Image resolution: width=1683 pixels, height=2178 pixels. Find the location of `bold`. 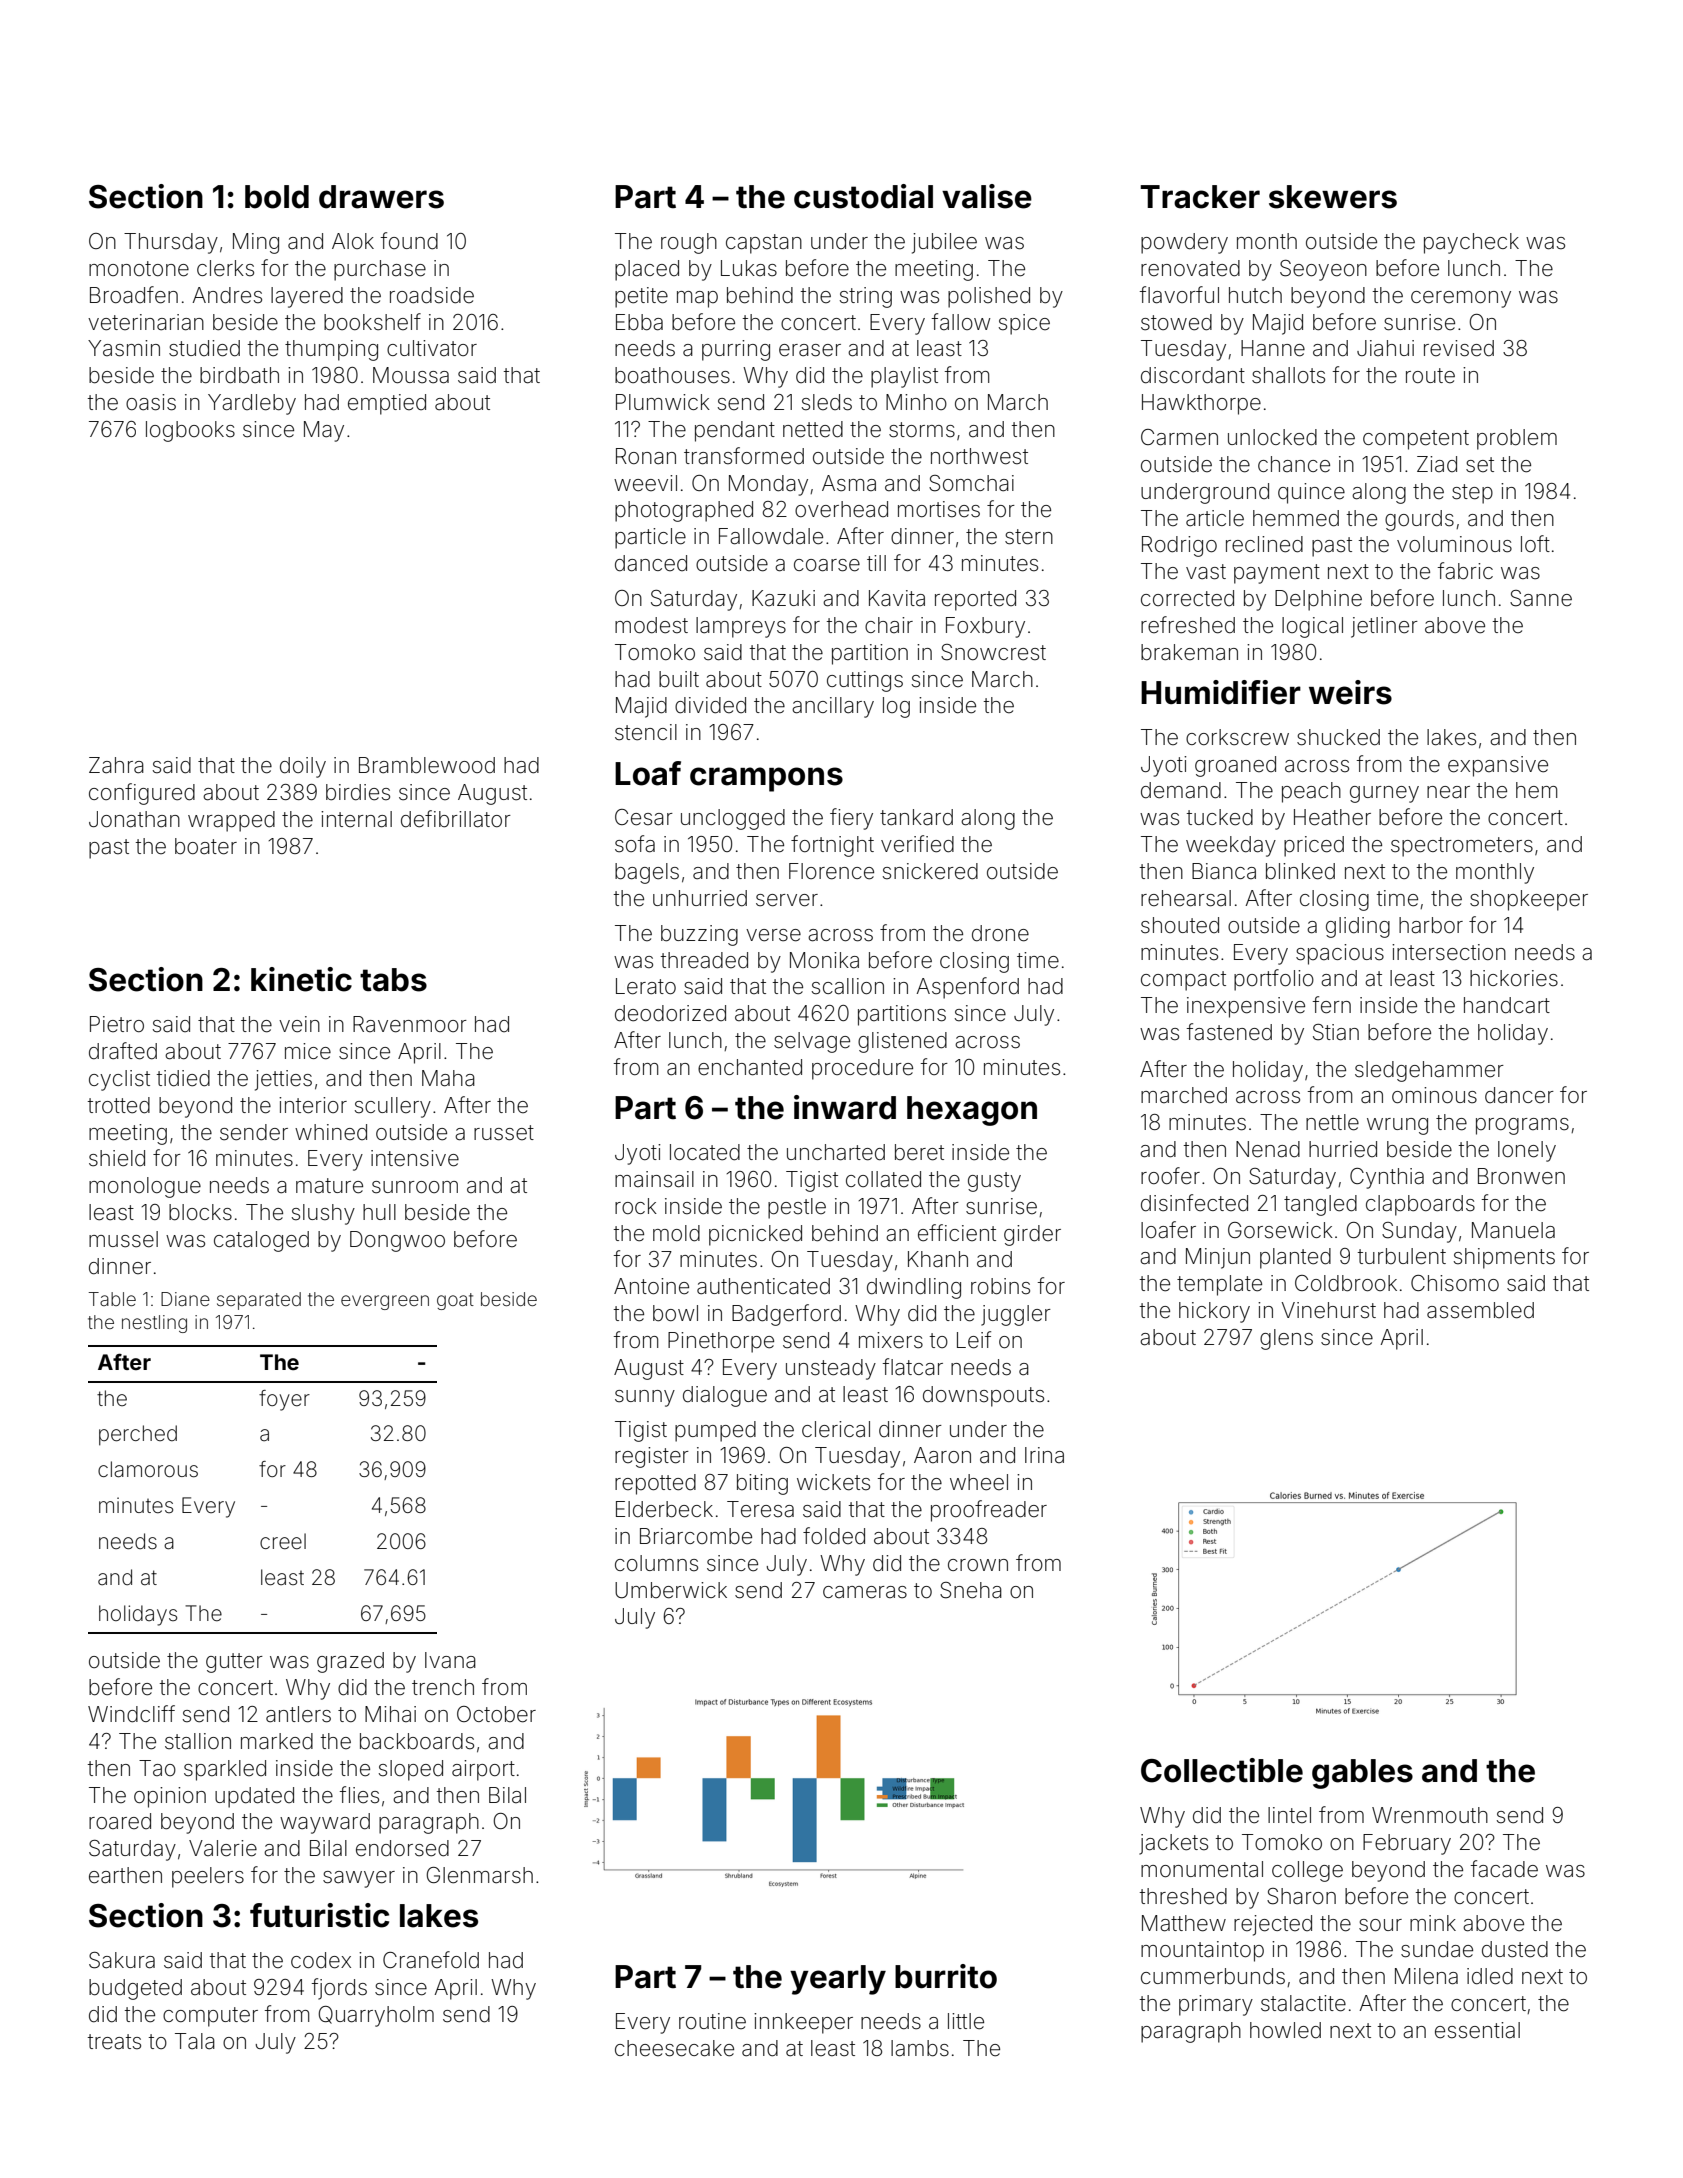

bold is located at coordinates (277, 197).
